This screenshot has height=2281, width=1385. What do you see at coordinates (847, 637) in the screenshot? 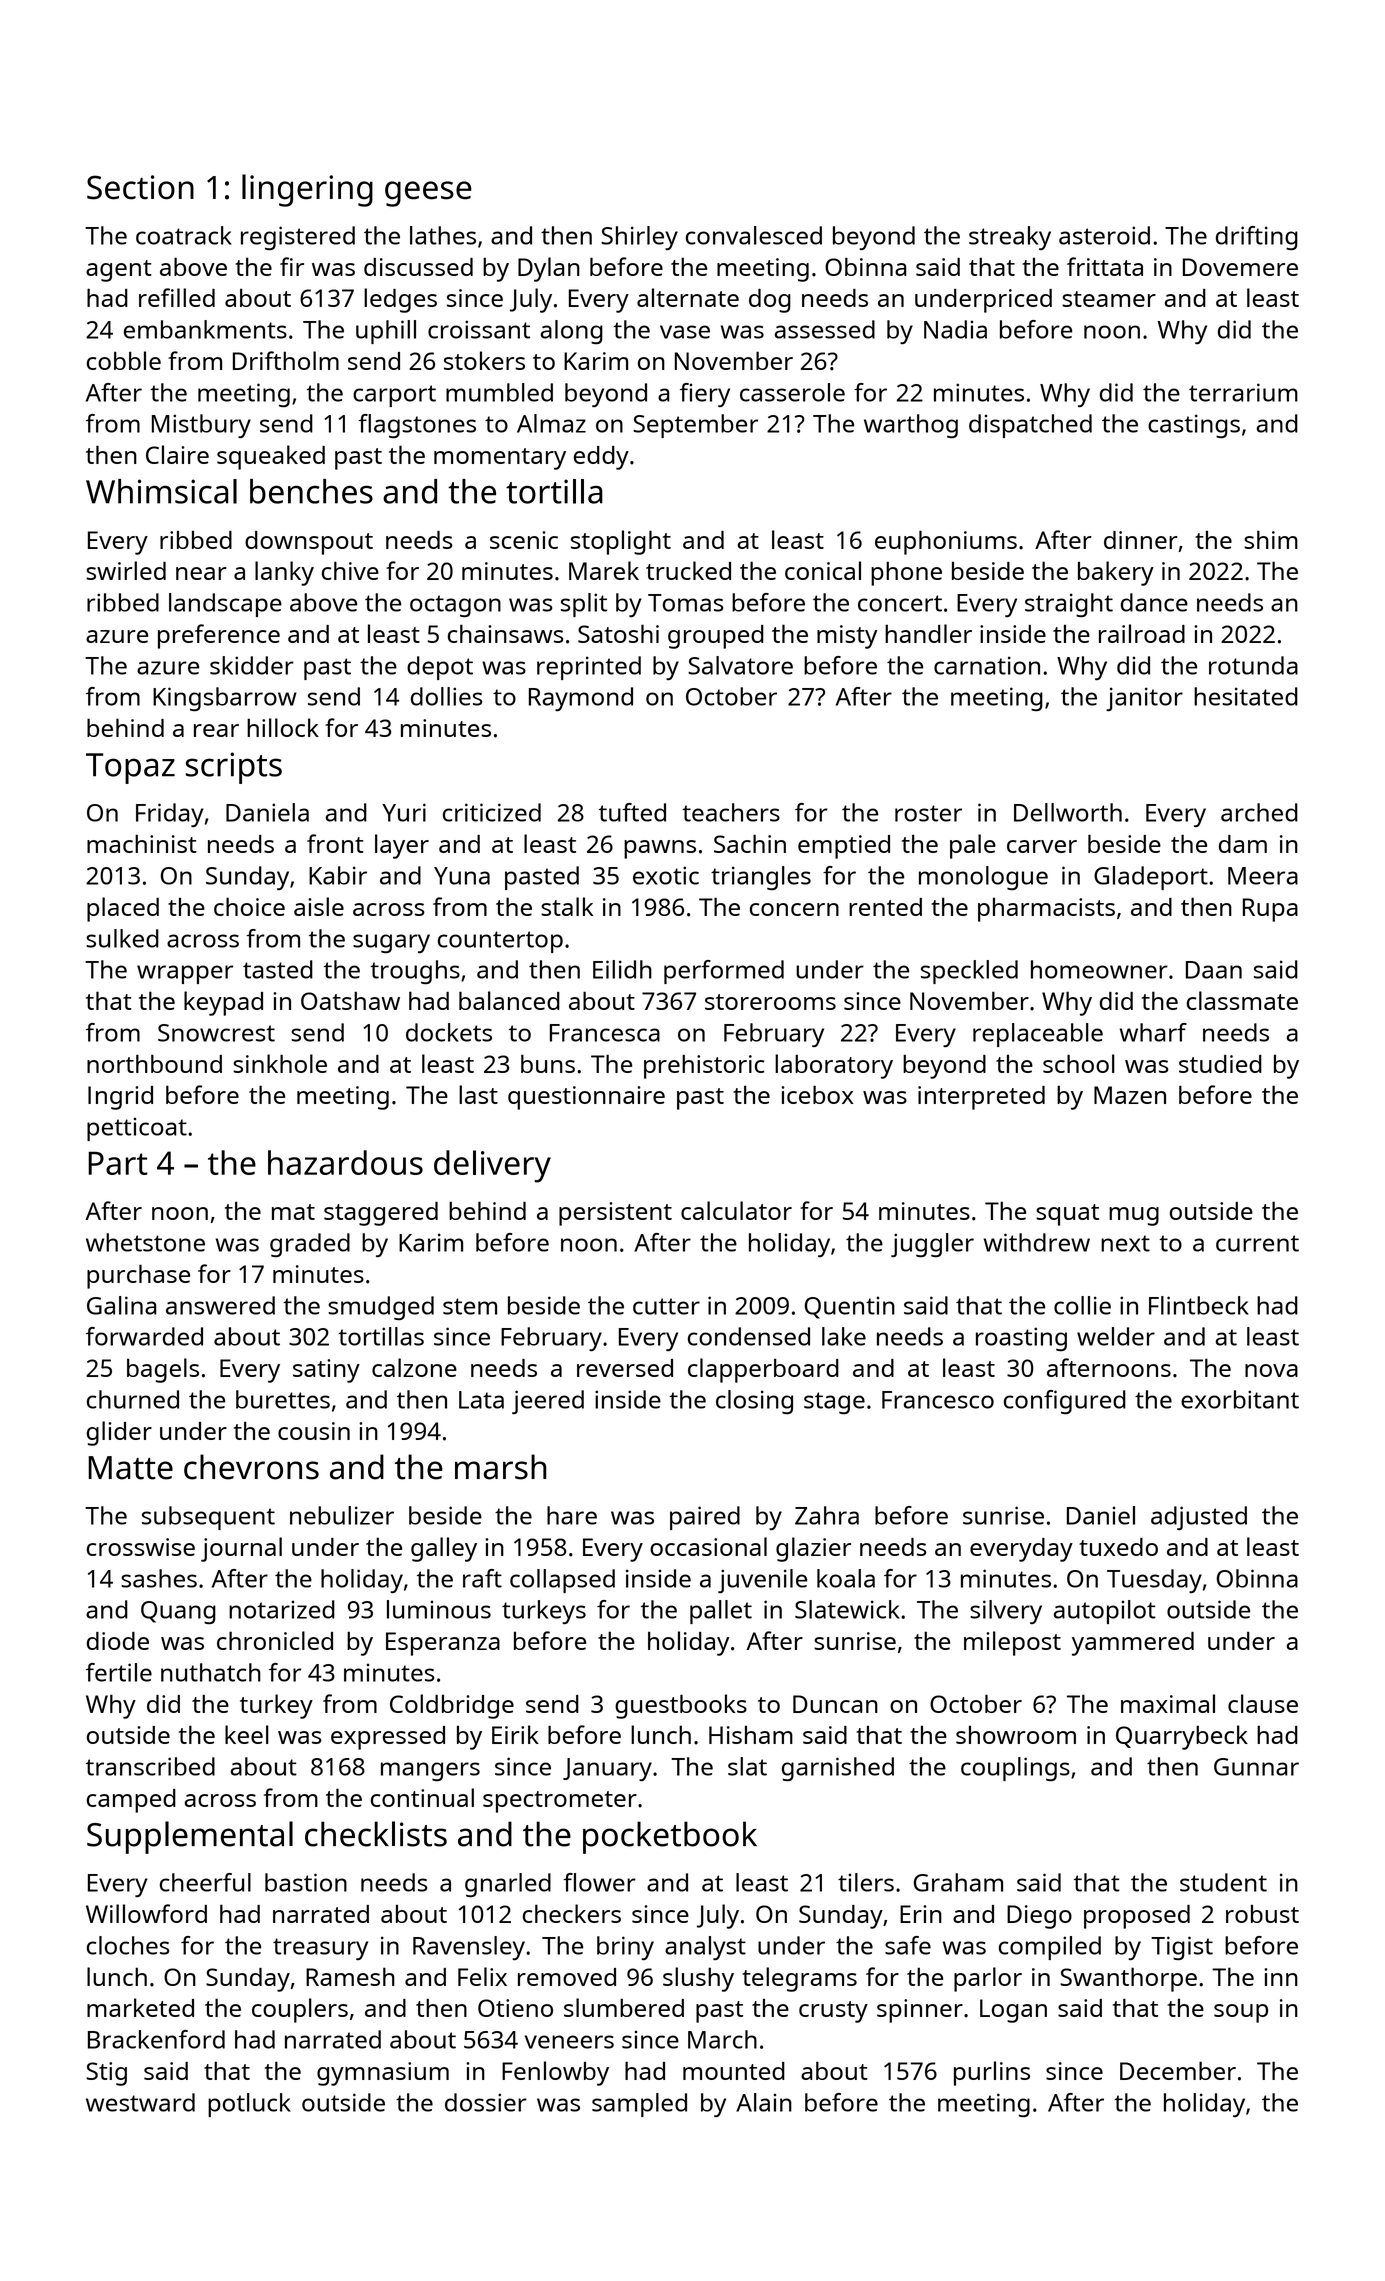
I see `misty` at bounding box center [847, 637].
